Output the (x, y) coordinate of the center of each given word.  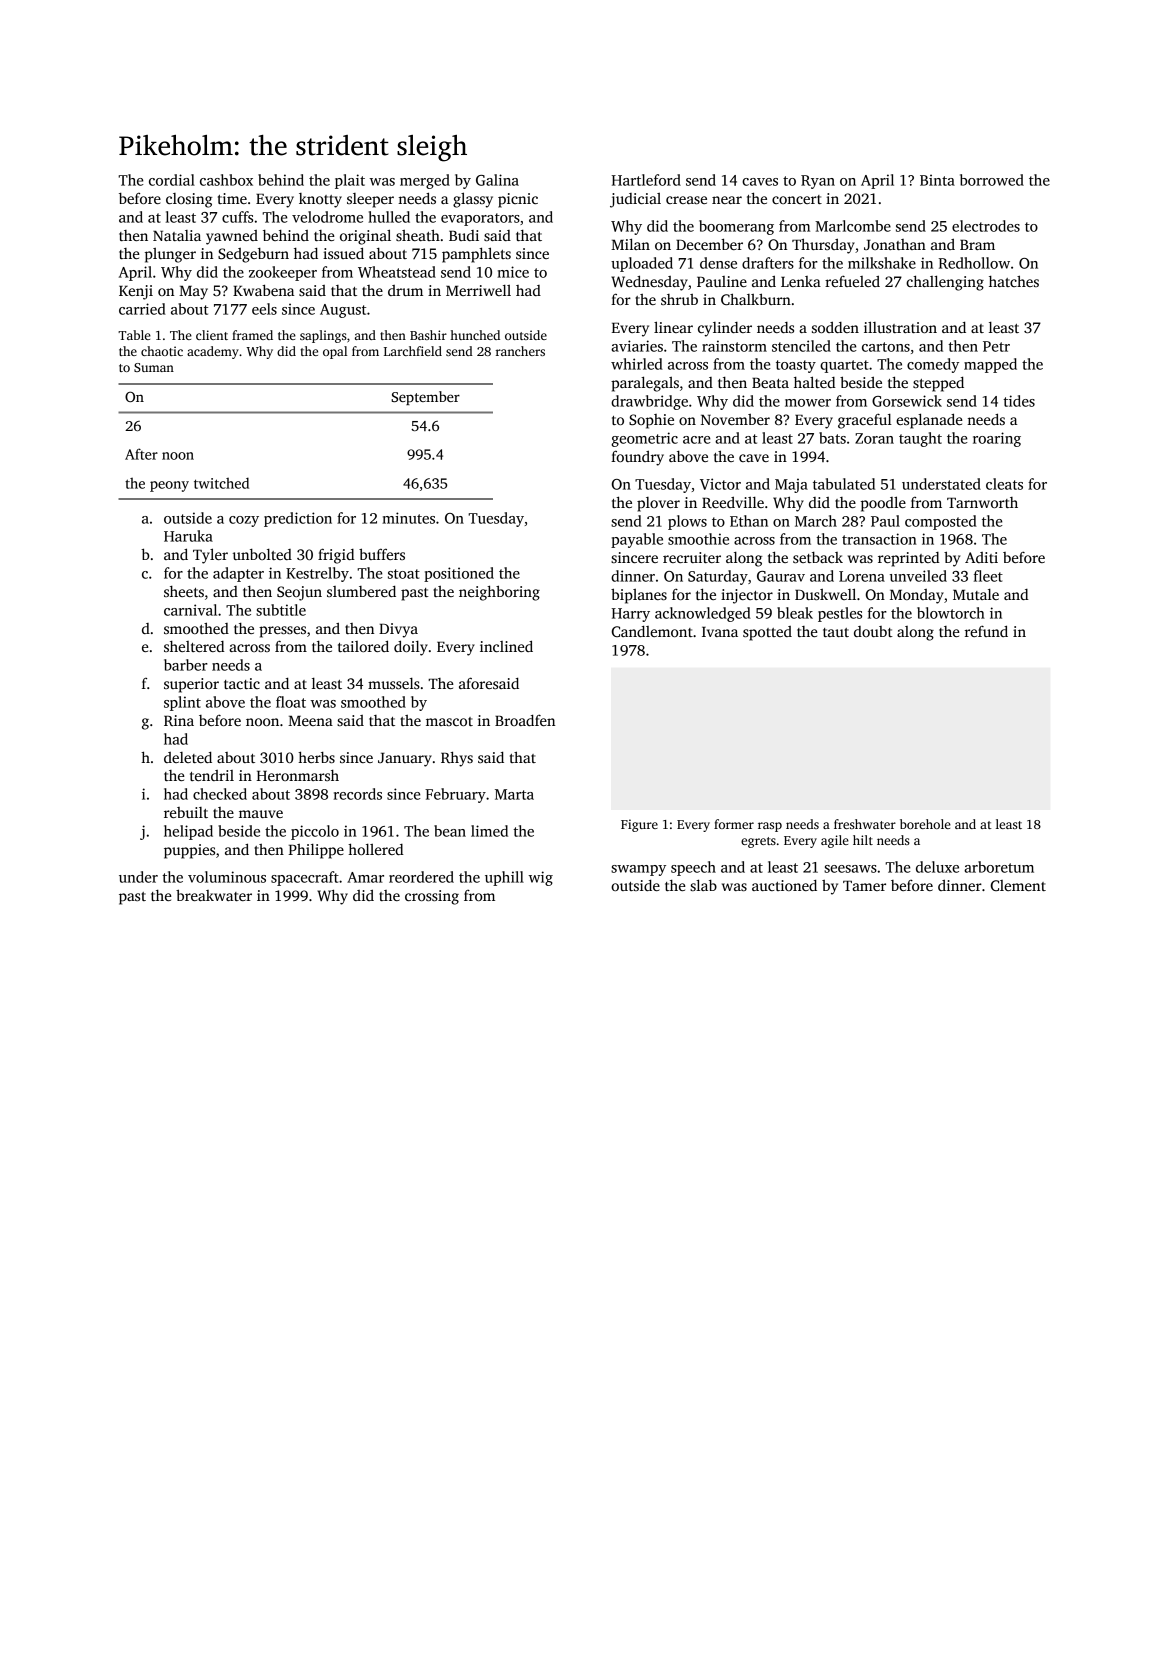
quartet (844, 366)
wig (540, 878)
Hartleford (646, 180)
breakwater (214, 895)
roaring (997, 439)
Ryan (818, 182)
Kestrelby (317, 574)
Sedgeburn (253, 255)
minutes (408, 518)
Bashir (428, 335)
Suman (154, 367)
